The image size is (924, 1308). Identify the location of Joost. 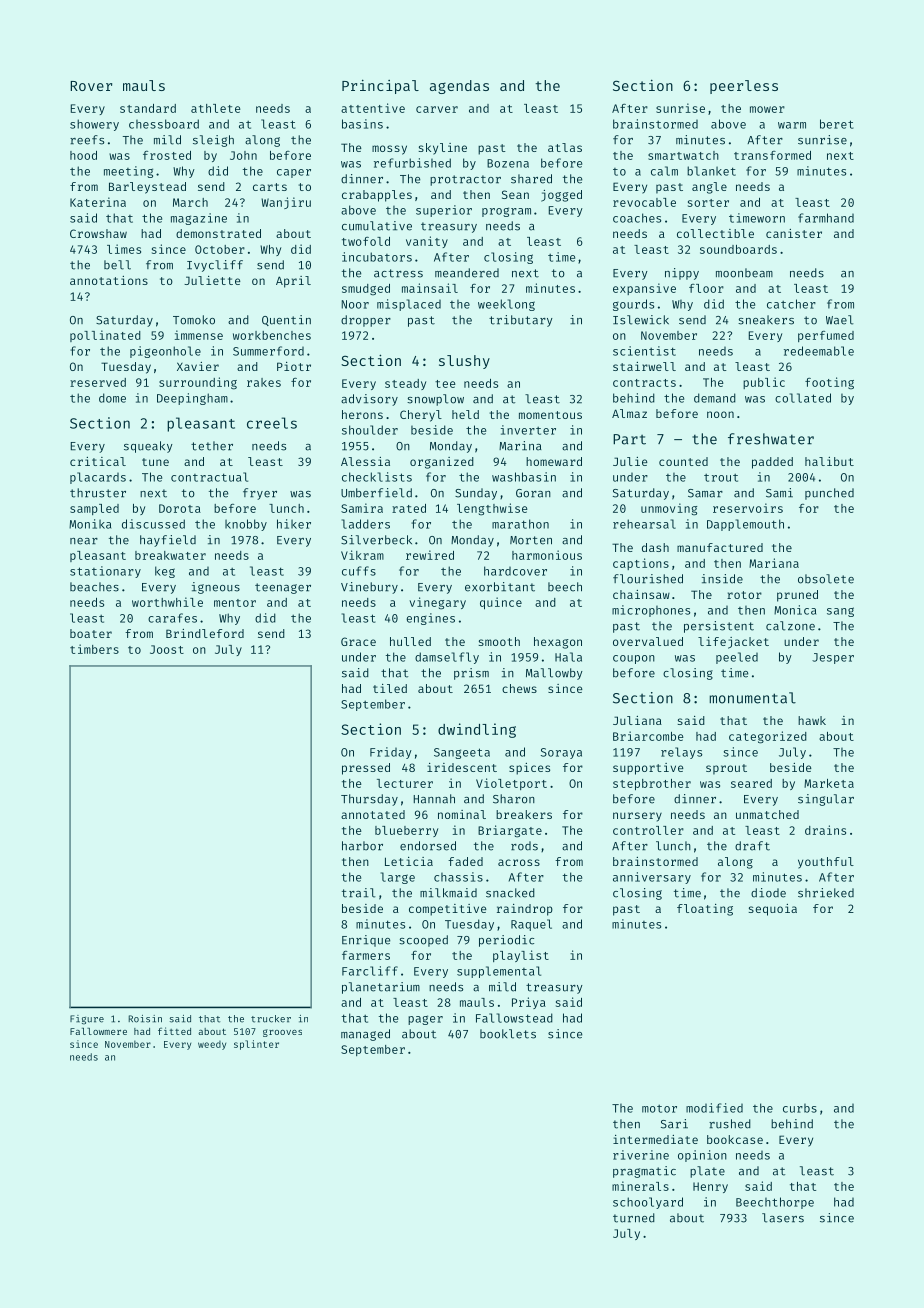
(167, 649).
